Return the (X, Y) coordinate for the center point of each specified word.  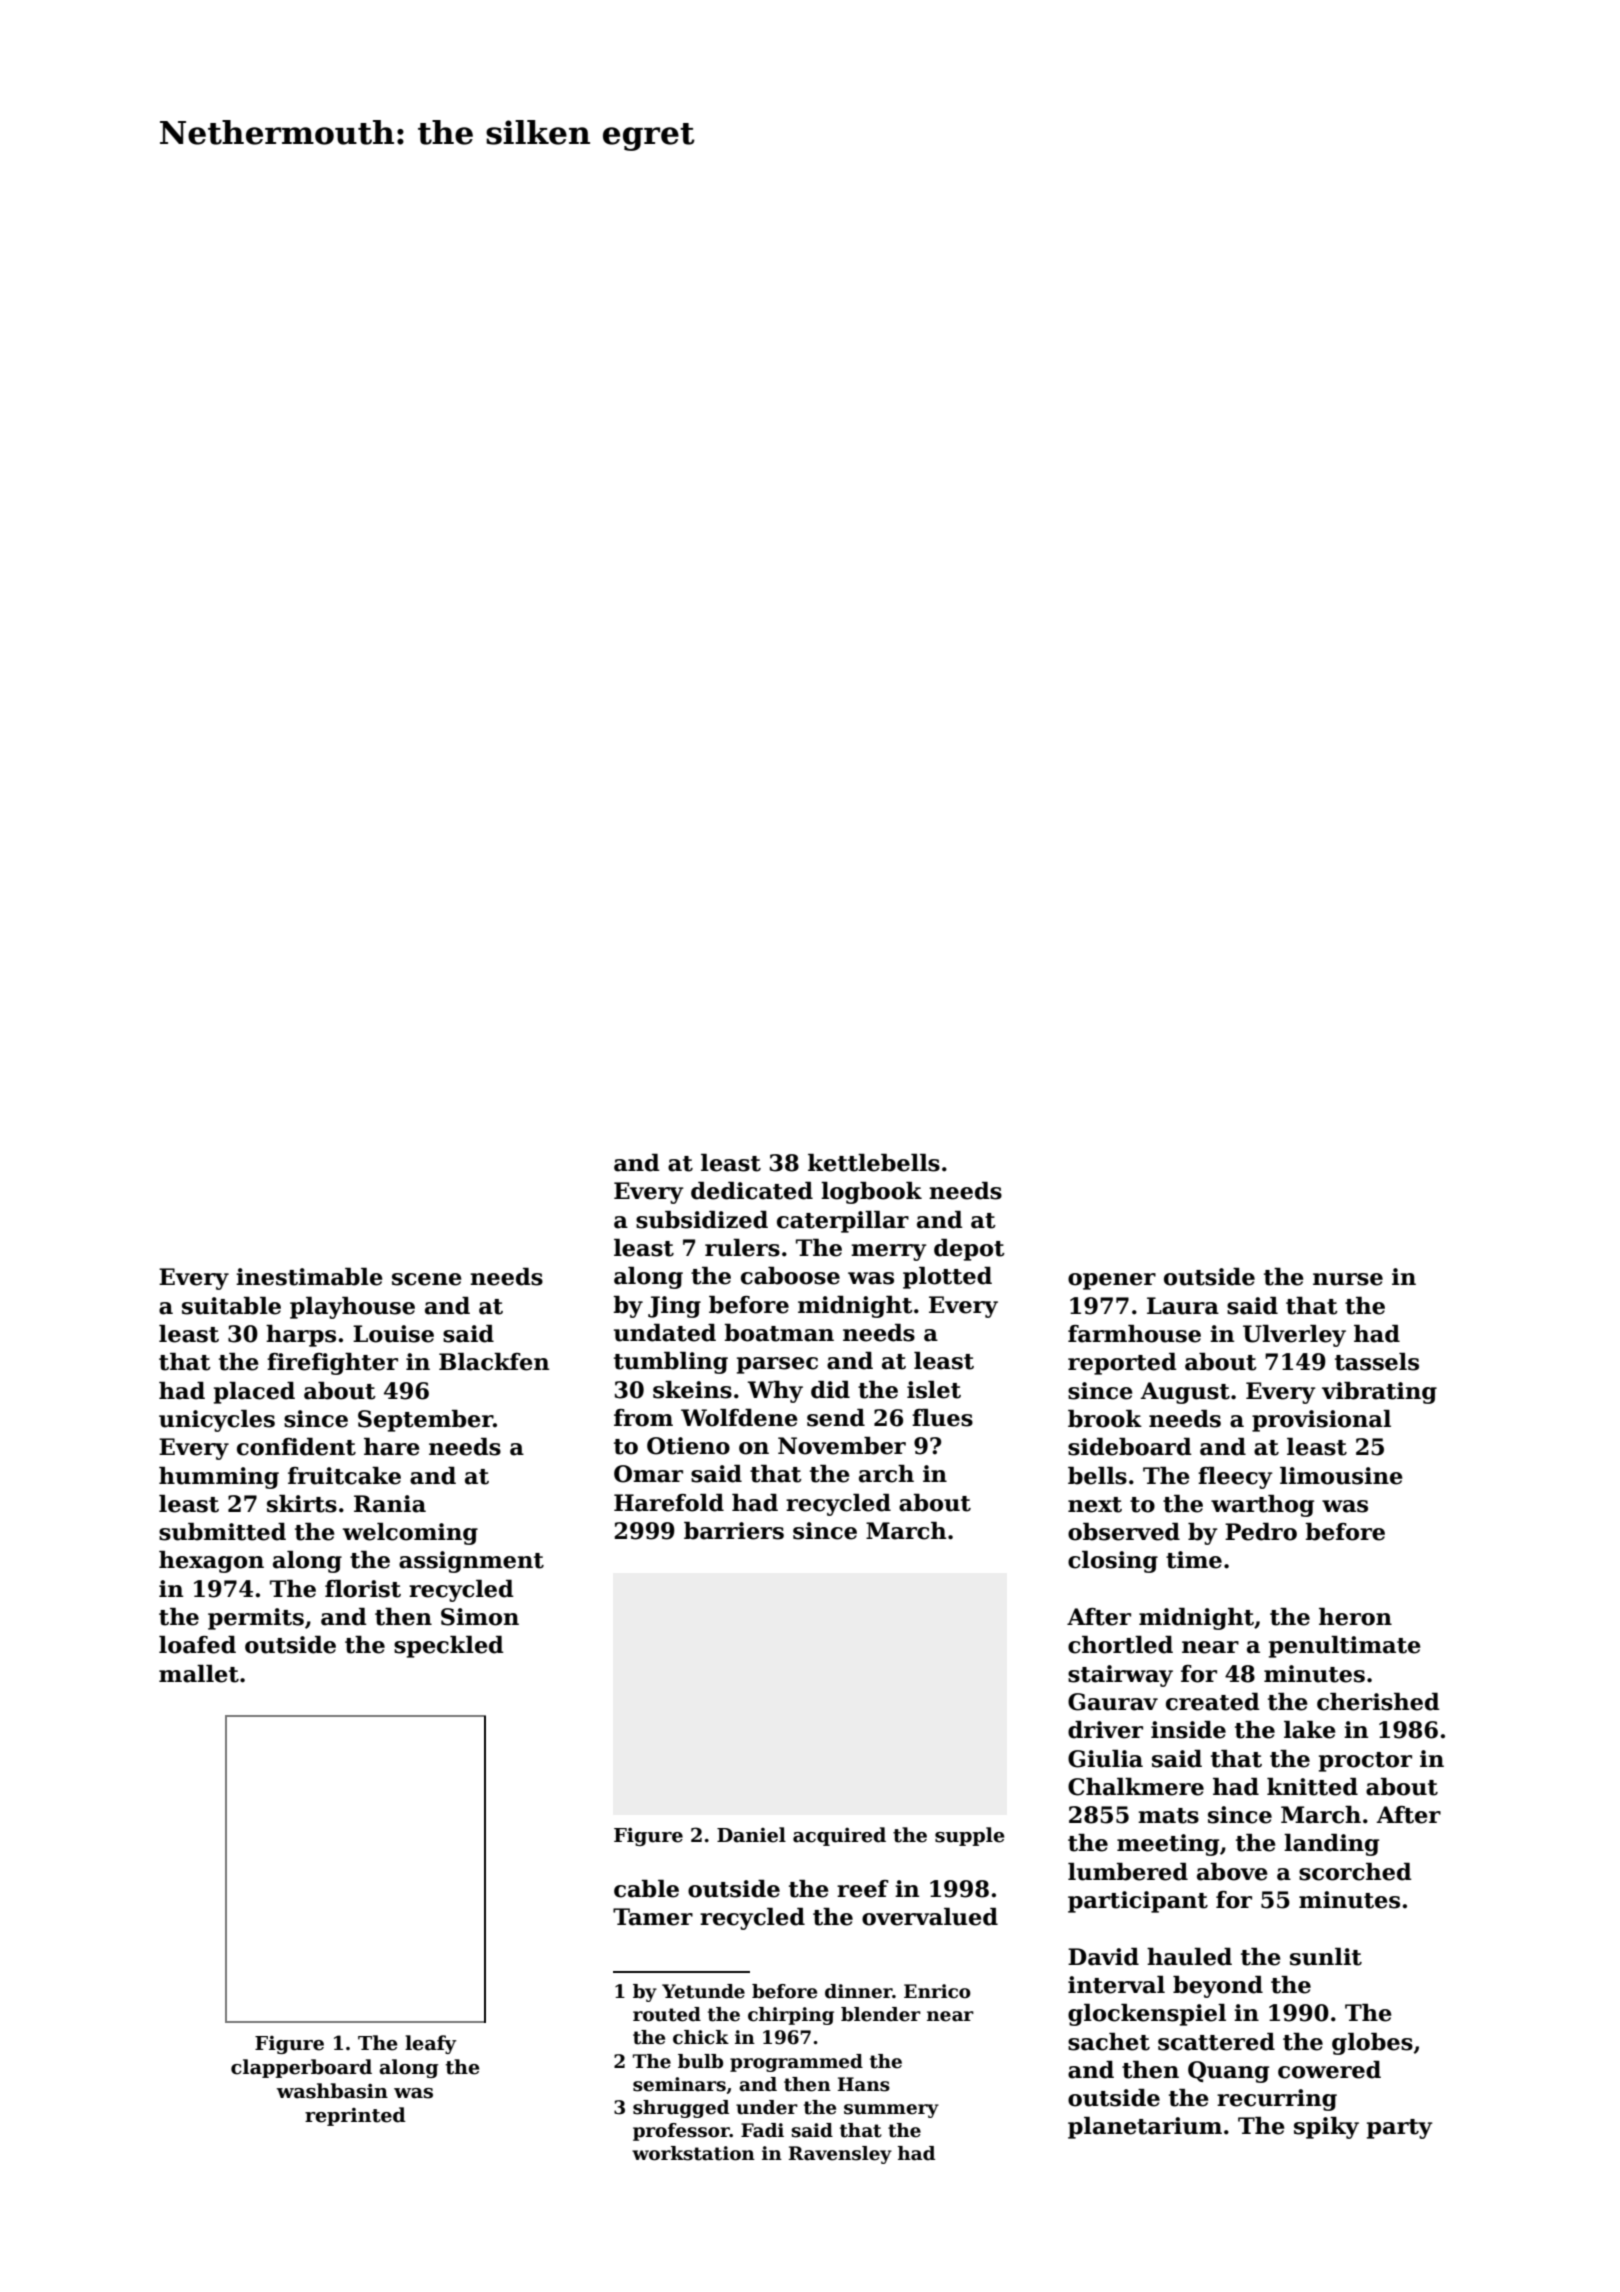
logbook (871, 1193)
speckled (449, 1647)
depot (969, 1250)
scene (427, 1279)
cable (646, 1889)
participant (1138, 1902)
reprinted (355, 2116)
